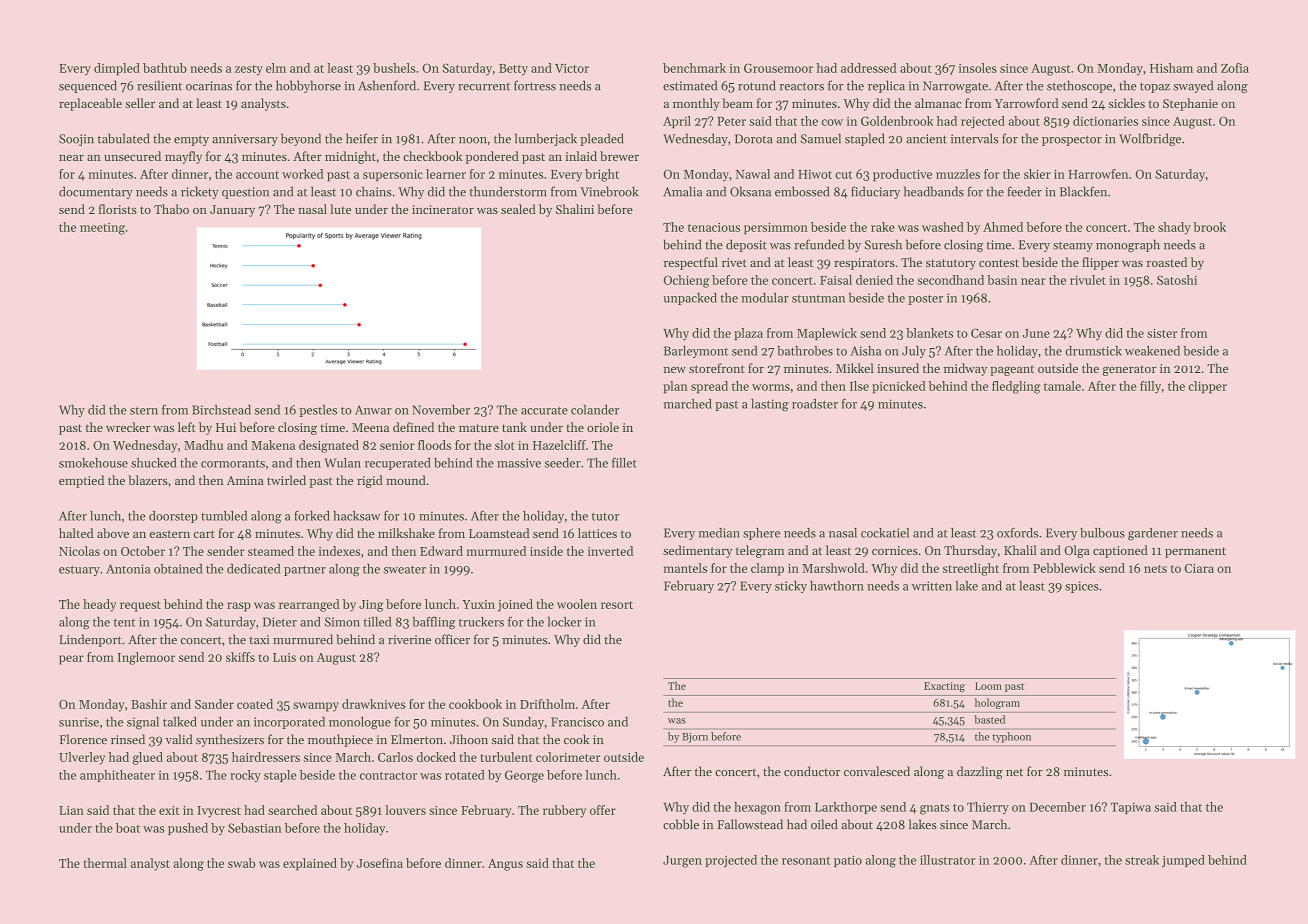 The width and height of the image is (1308, 924). What do you see at coordinates (394, 68) in the image?
I see `bushels` at bounding box center [394, 68].
